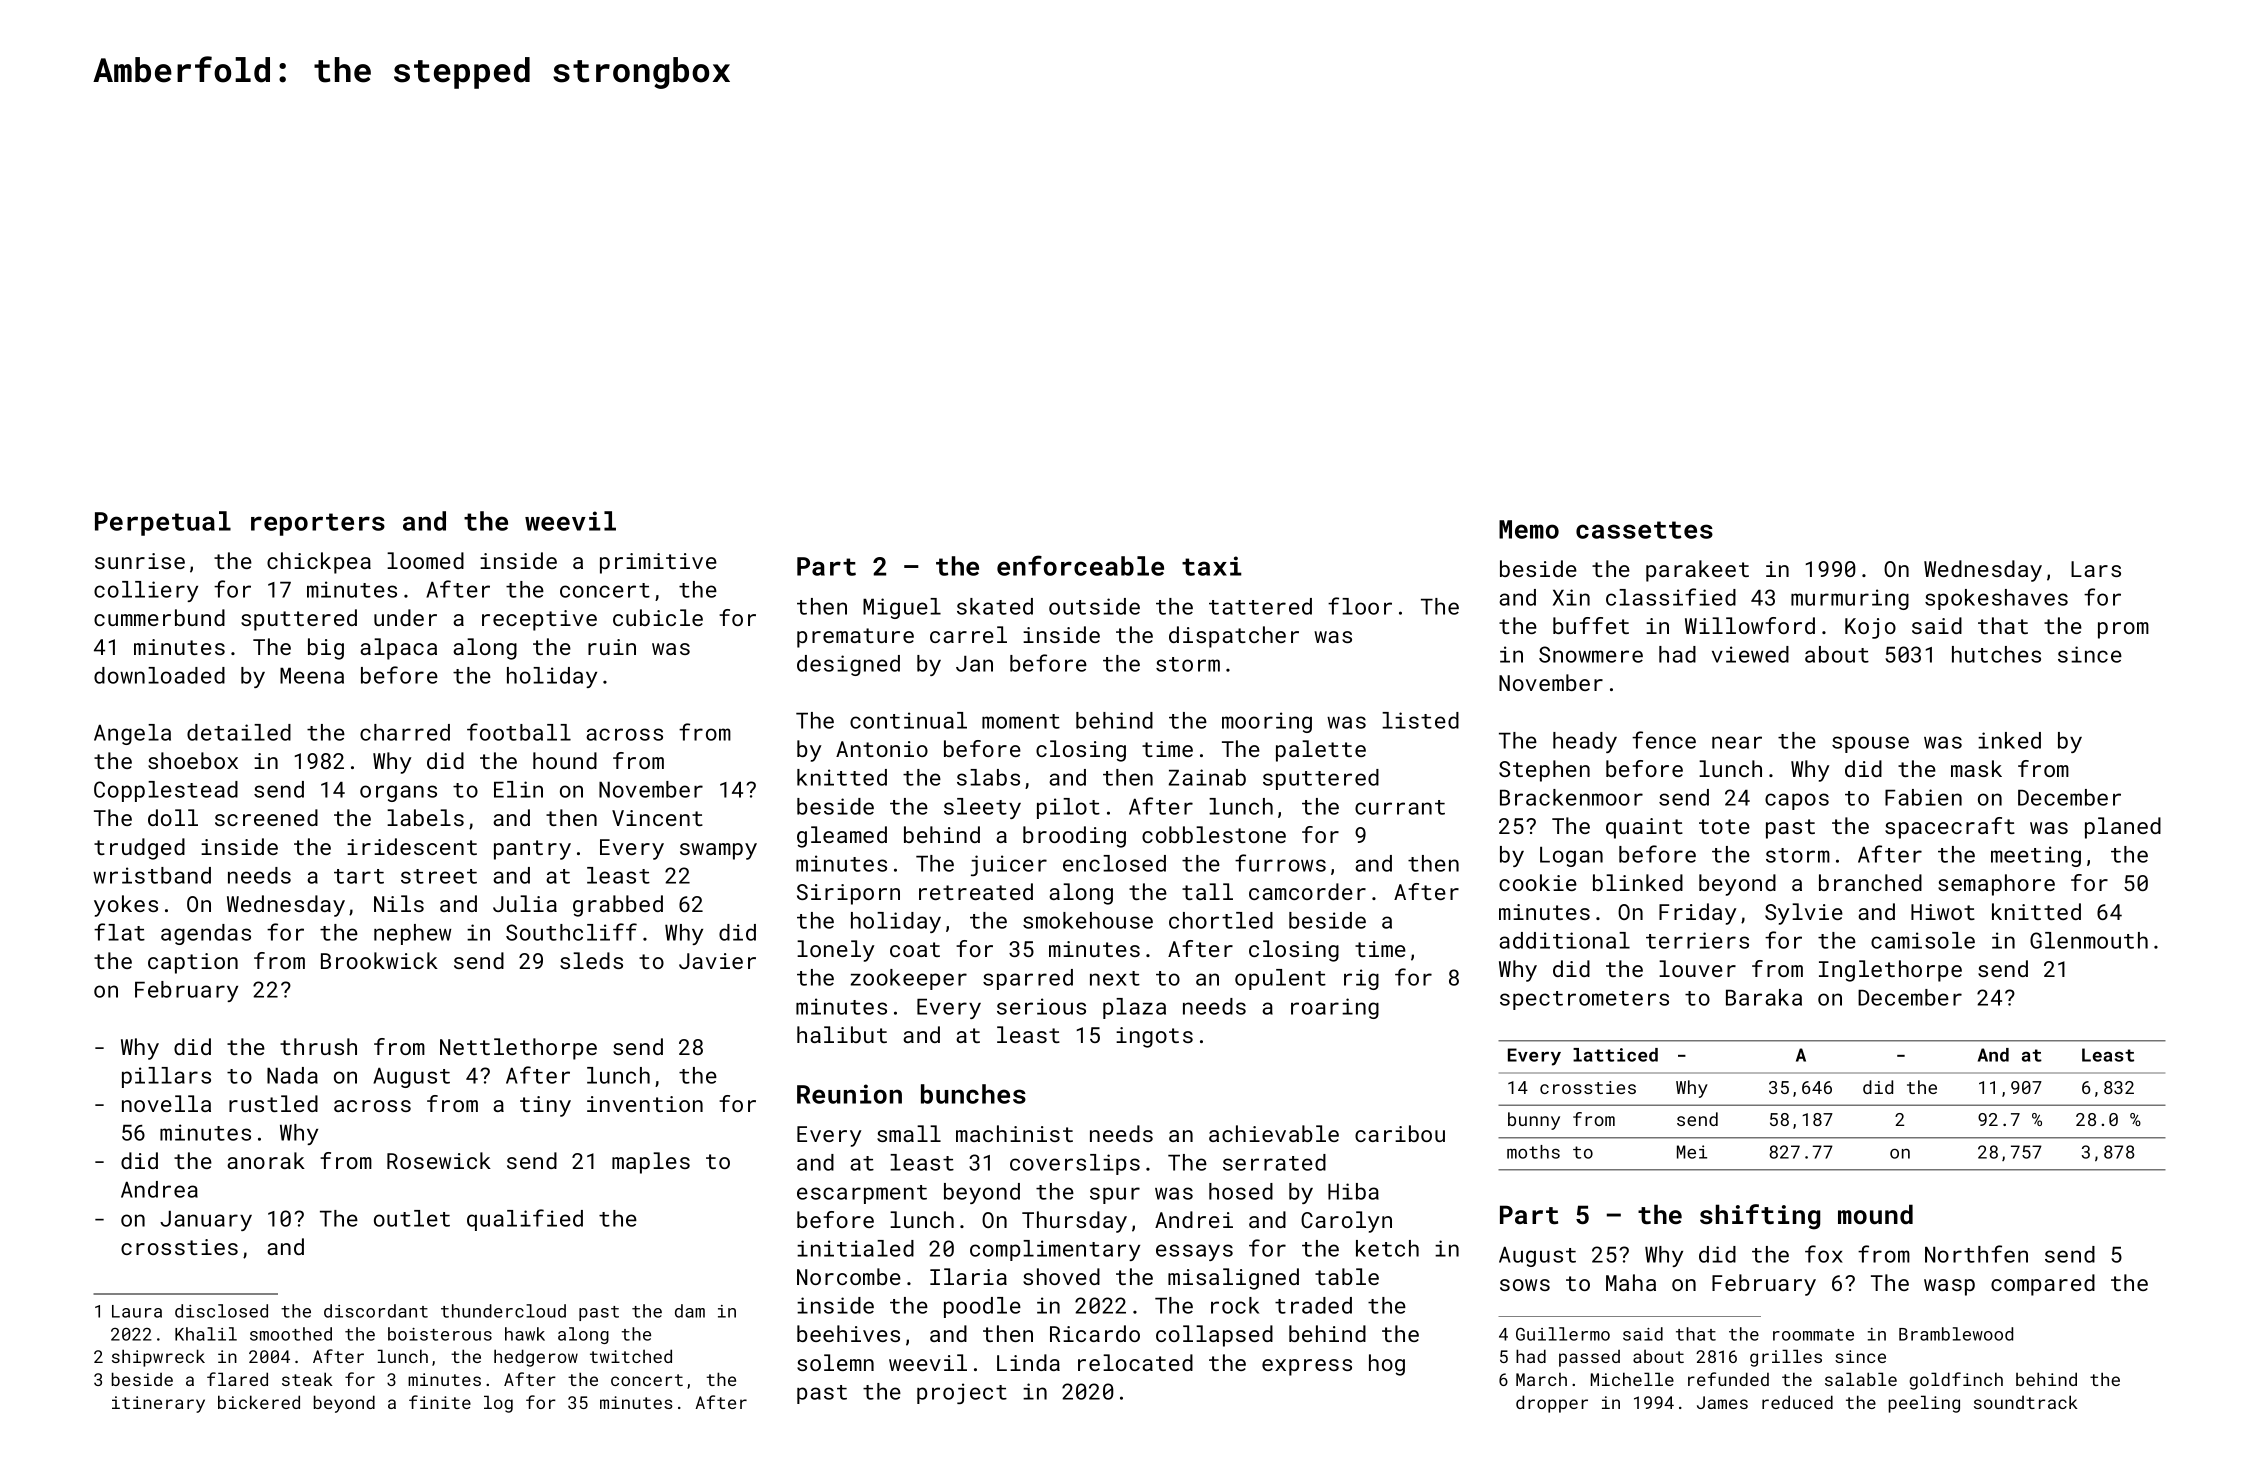  I want to click on Memo, so click(1529, 529).
